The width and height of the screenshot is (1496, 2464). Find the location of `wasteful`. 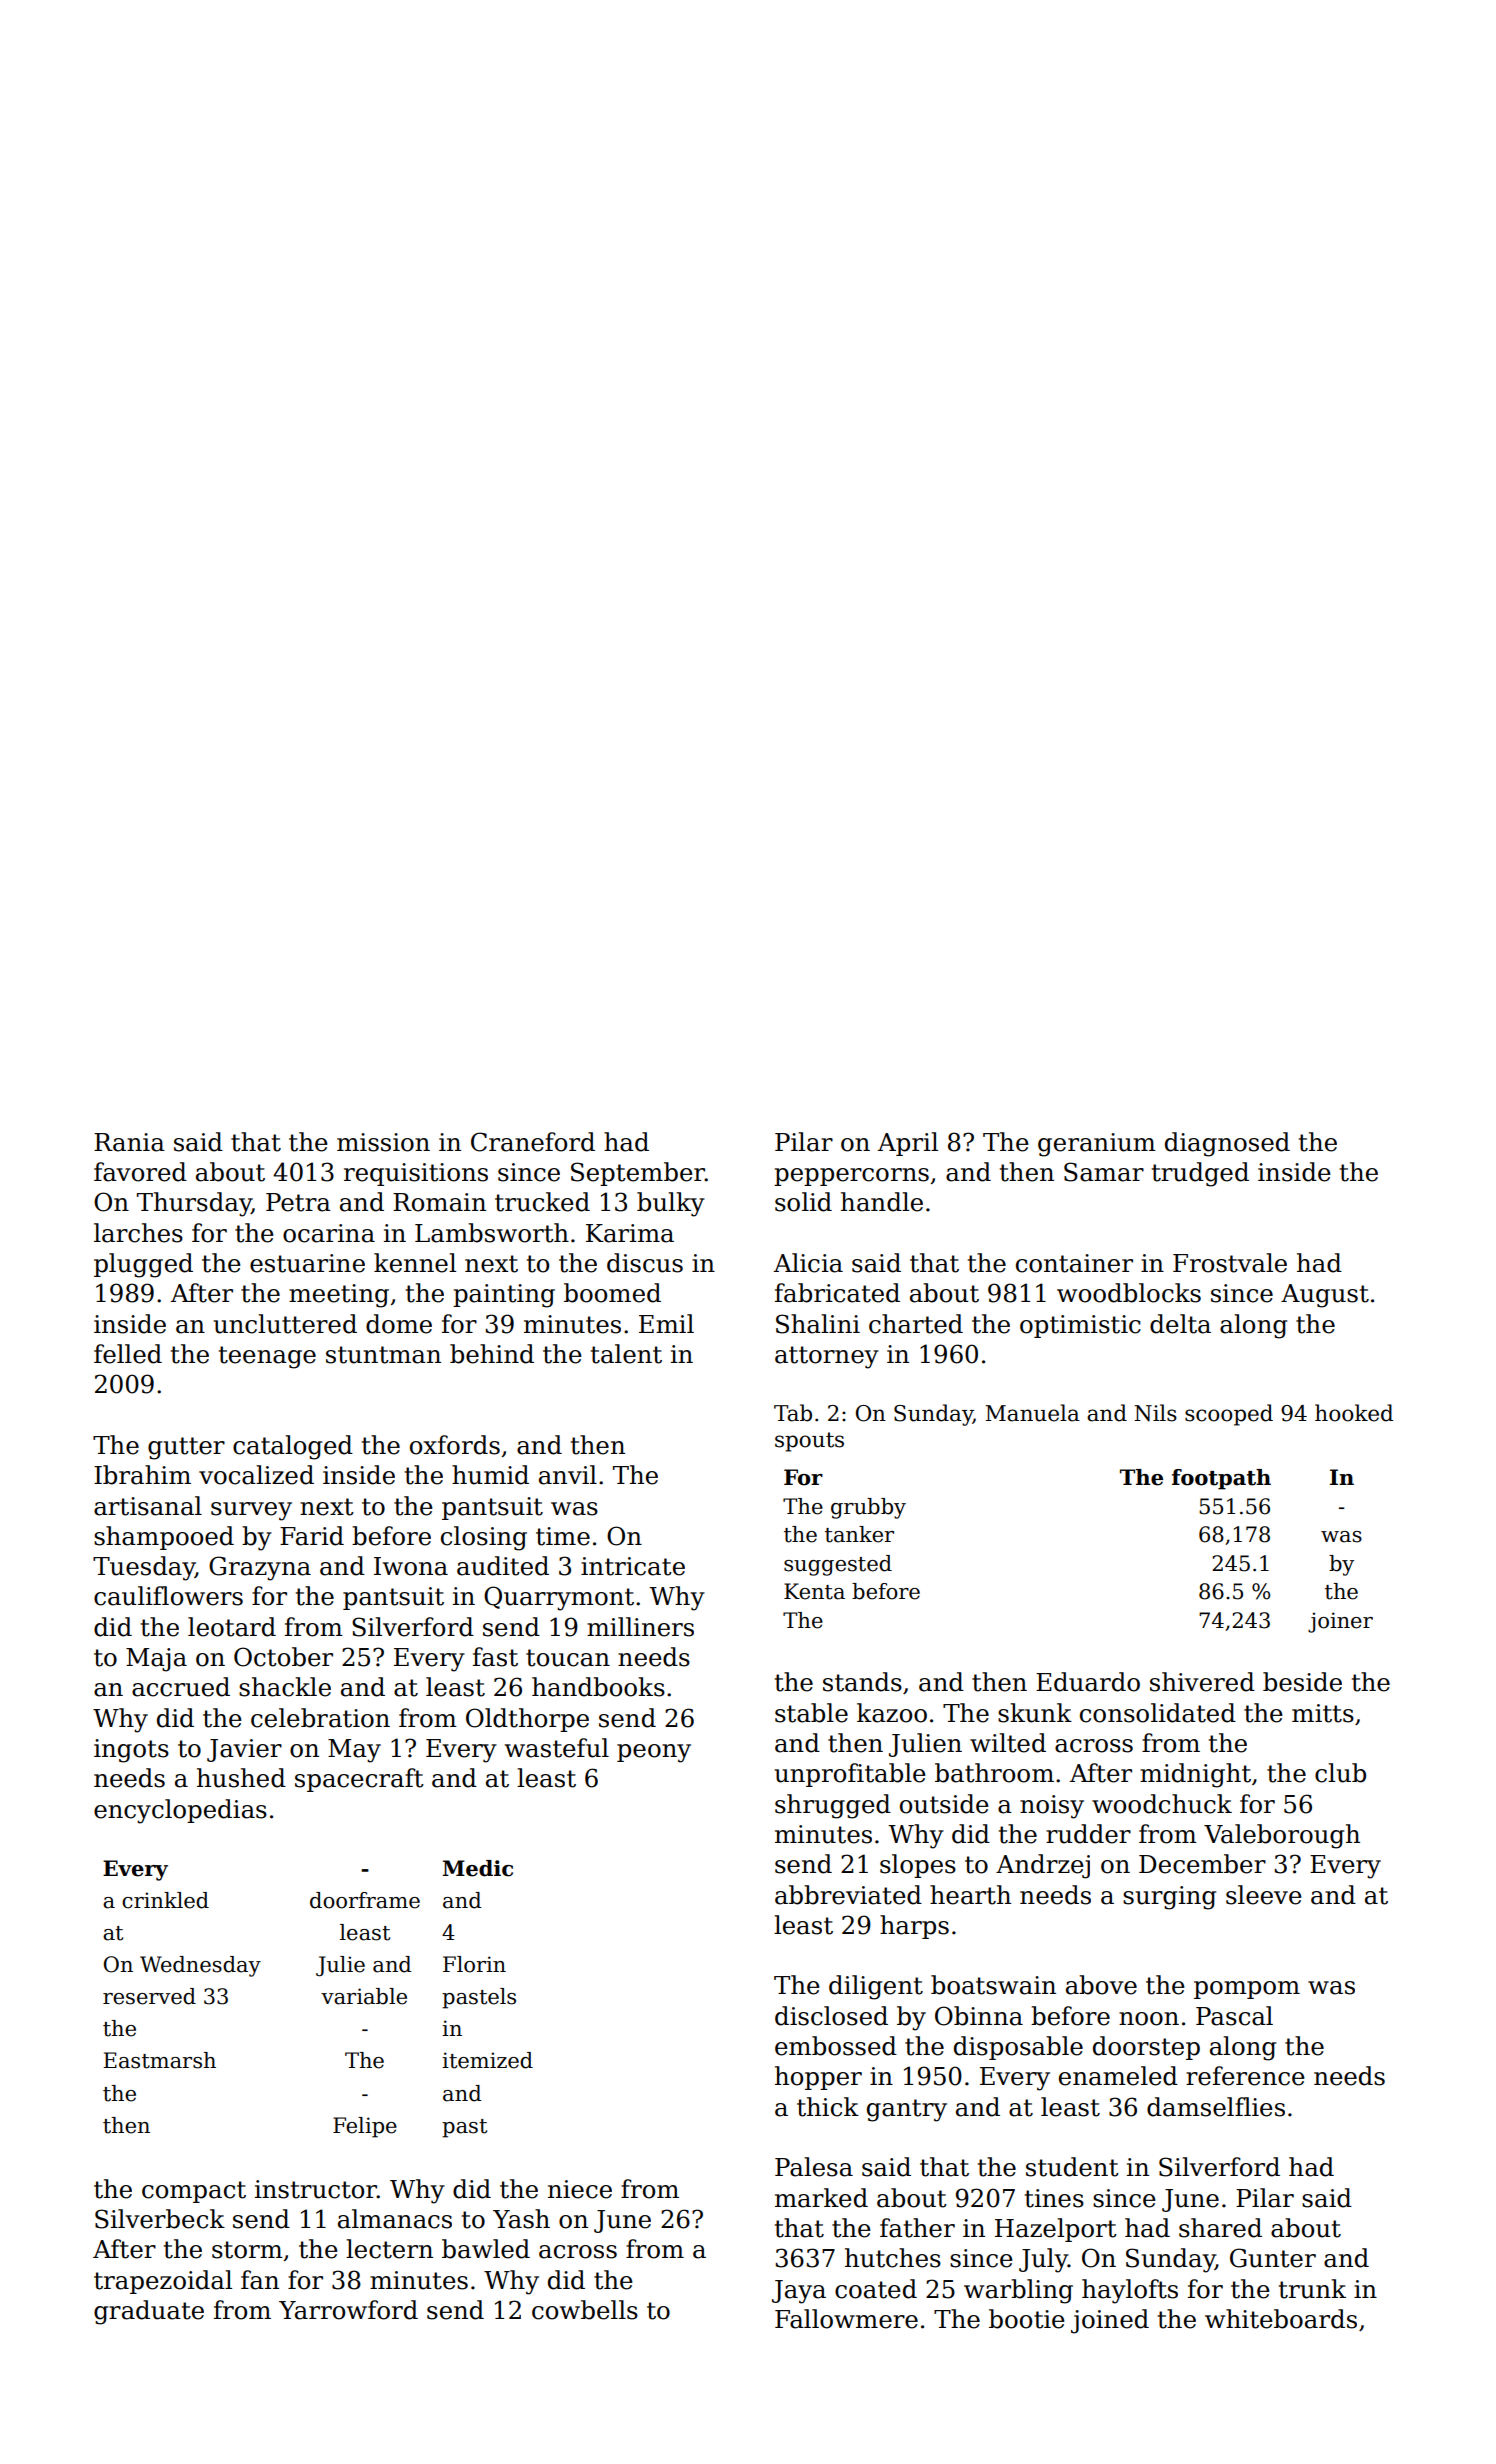

wasteful is located at coordinates (557, 1748).
